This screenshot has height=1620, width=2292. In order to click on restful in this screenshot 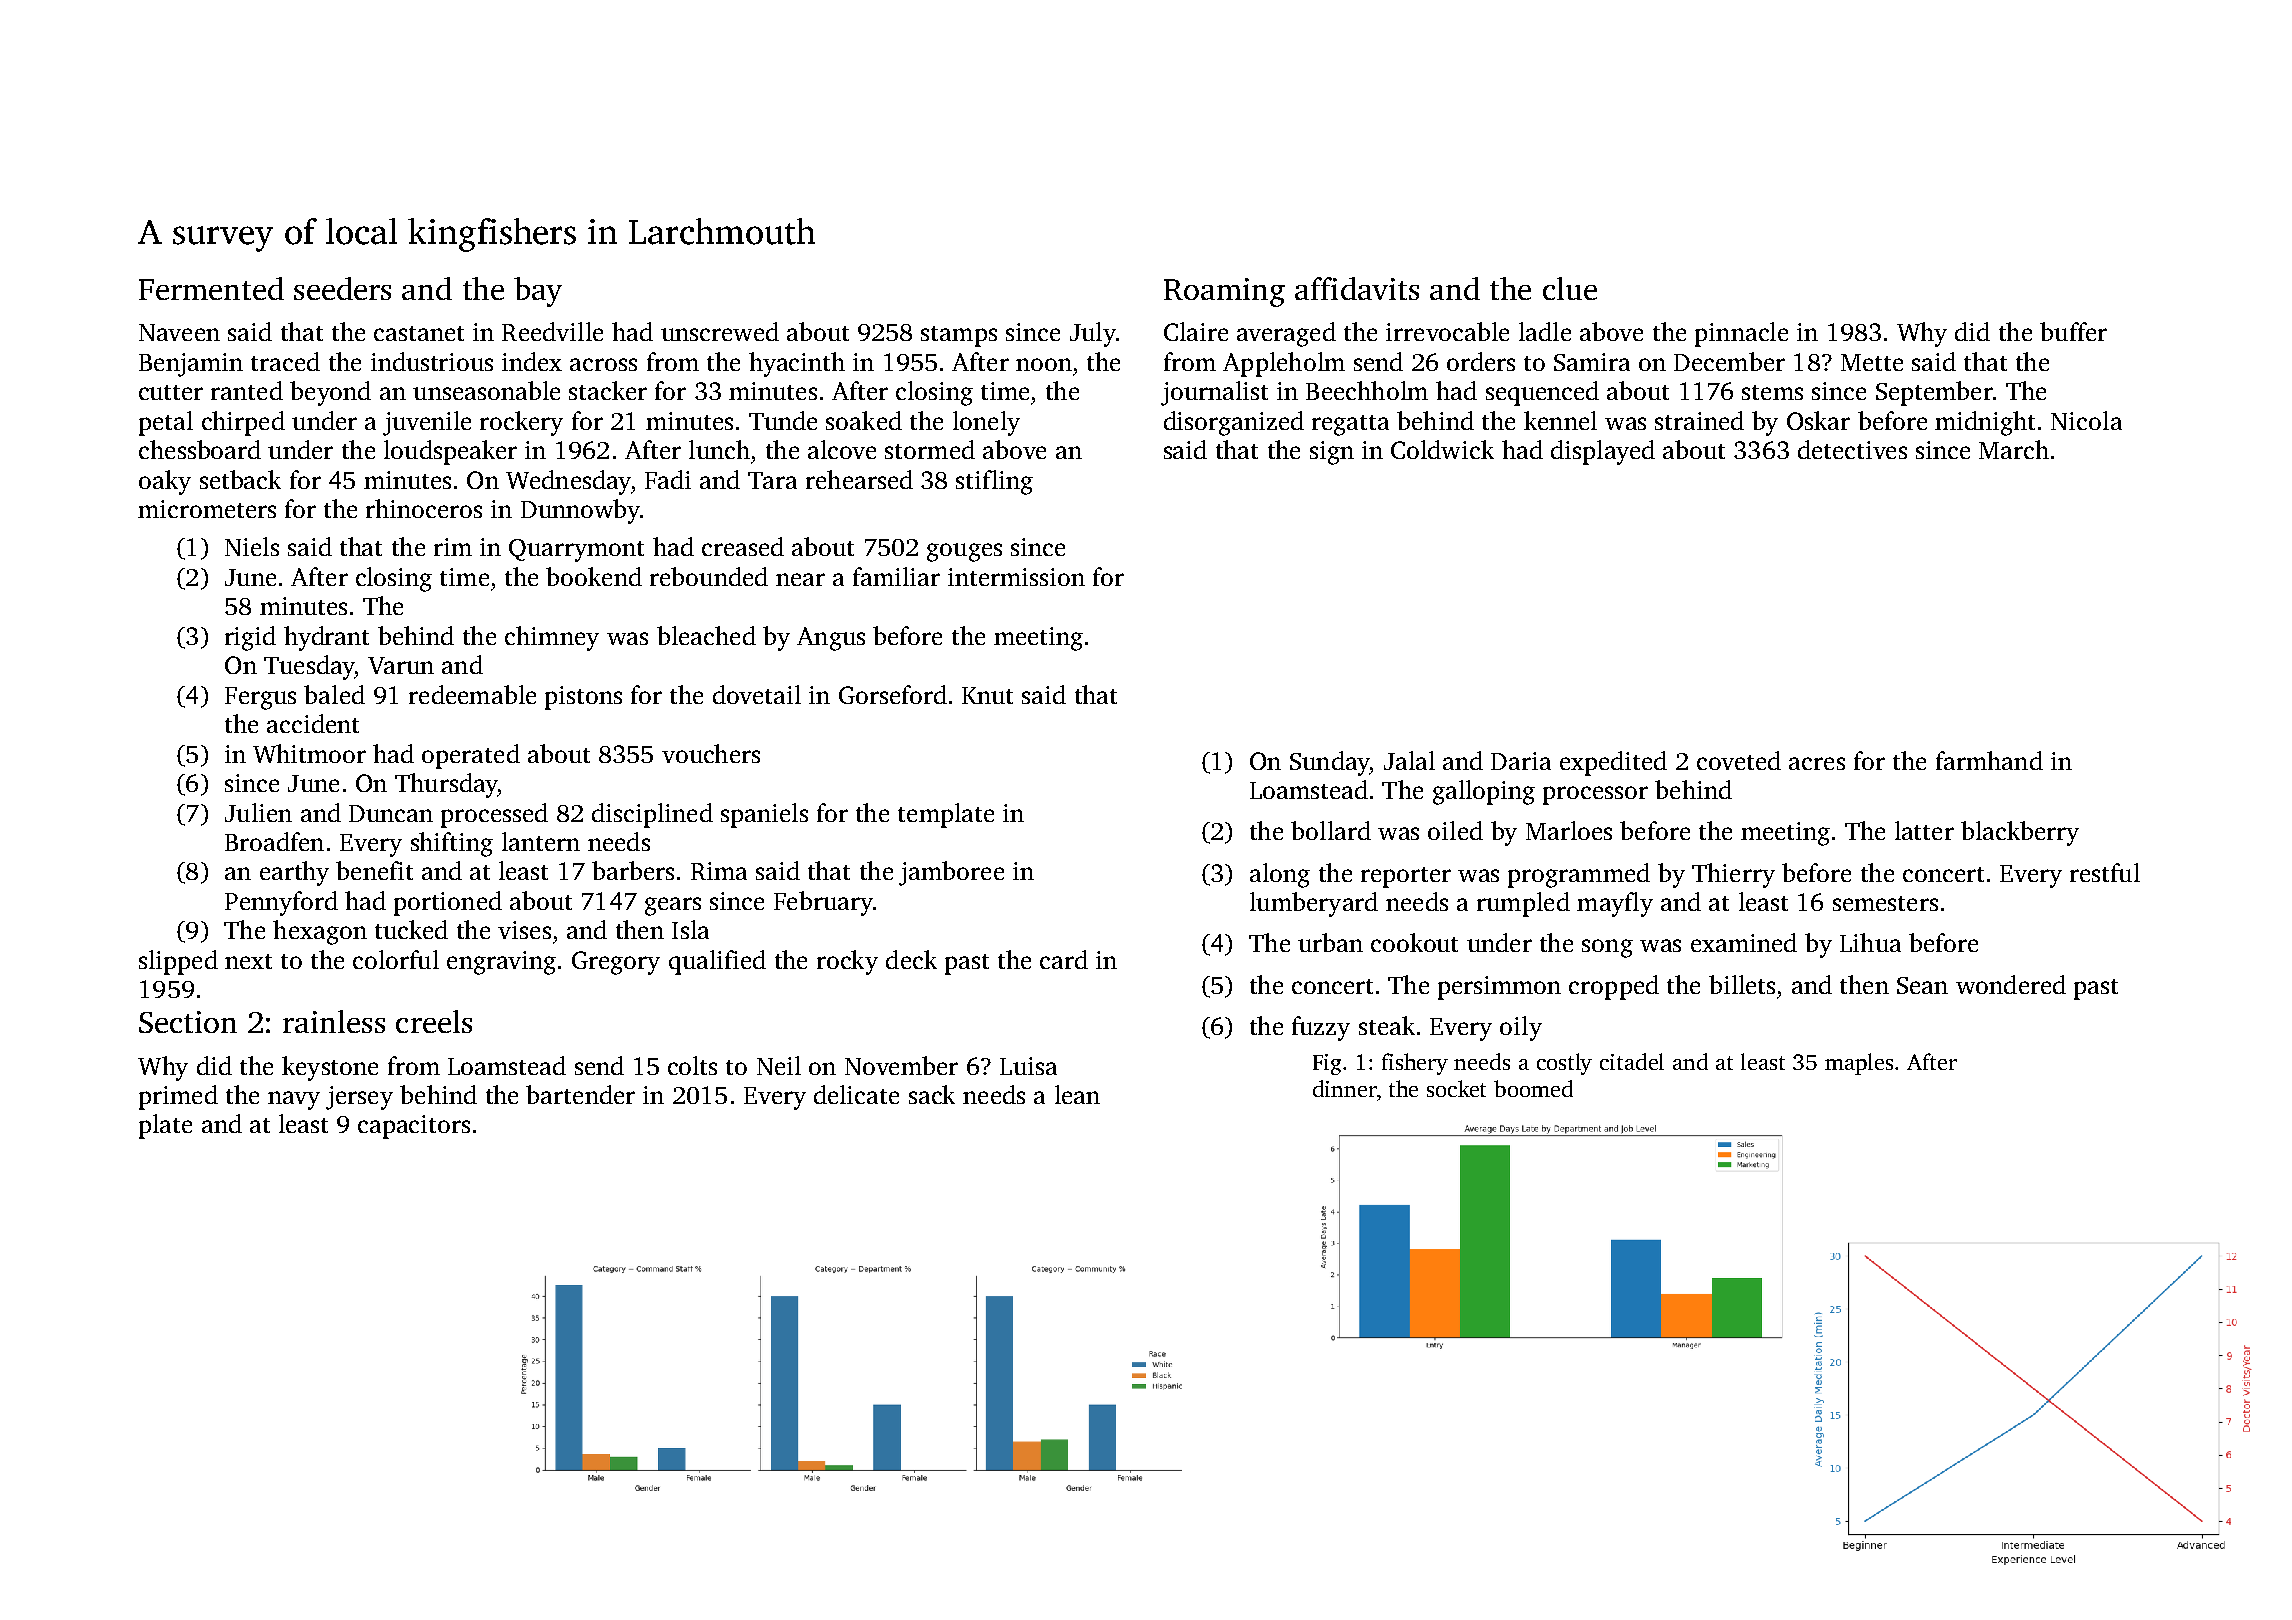, I will do `click(2105, 872)`.
